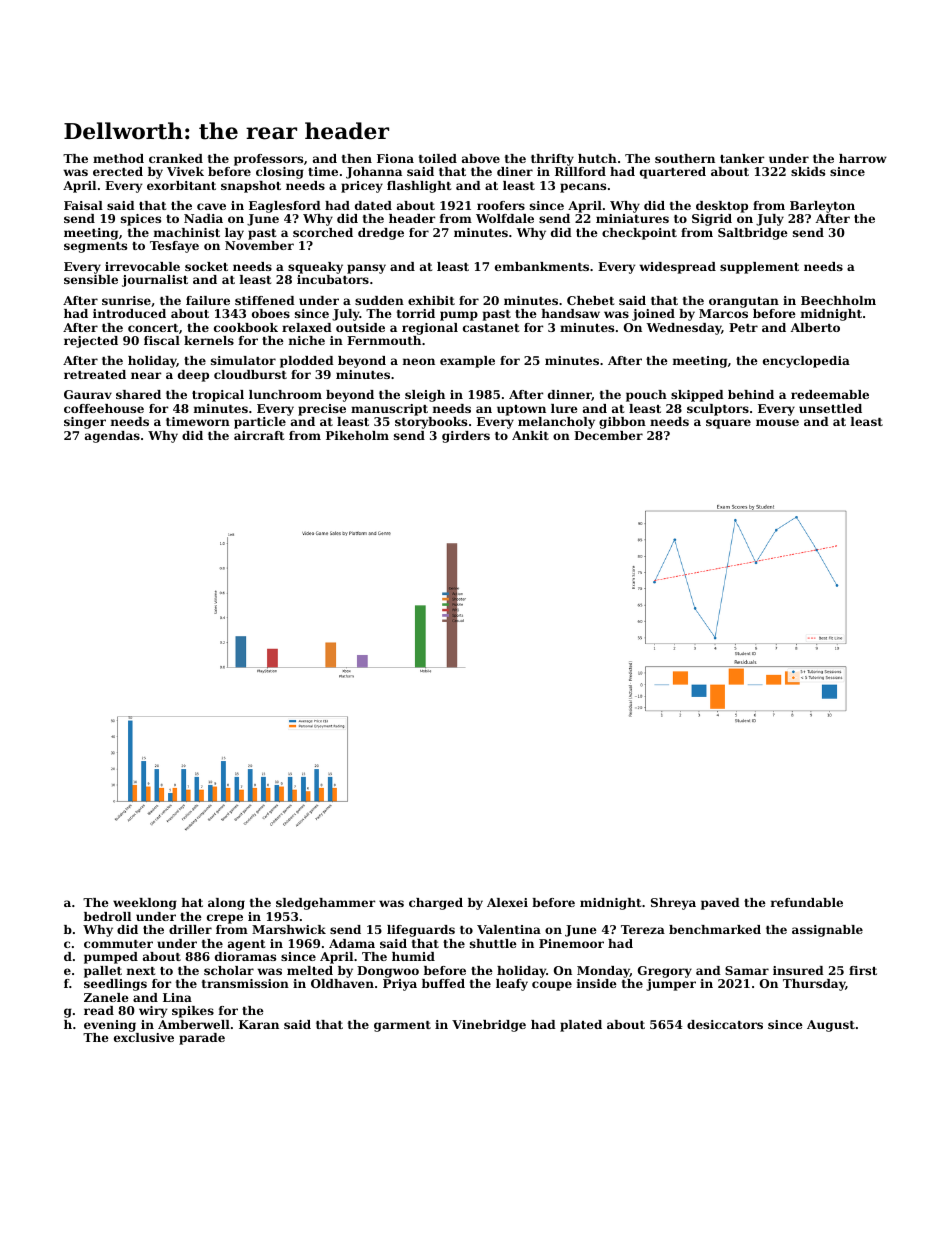 Image resolution: width=952 pixels, height=1233 pixels. What do you see at coordinates (807, 902) in the screenshot?
I see `refundable` at bounding box center [807, 902].
